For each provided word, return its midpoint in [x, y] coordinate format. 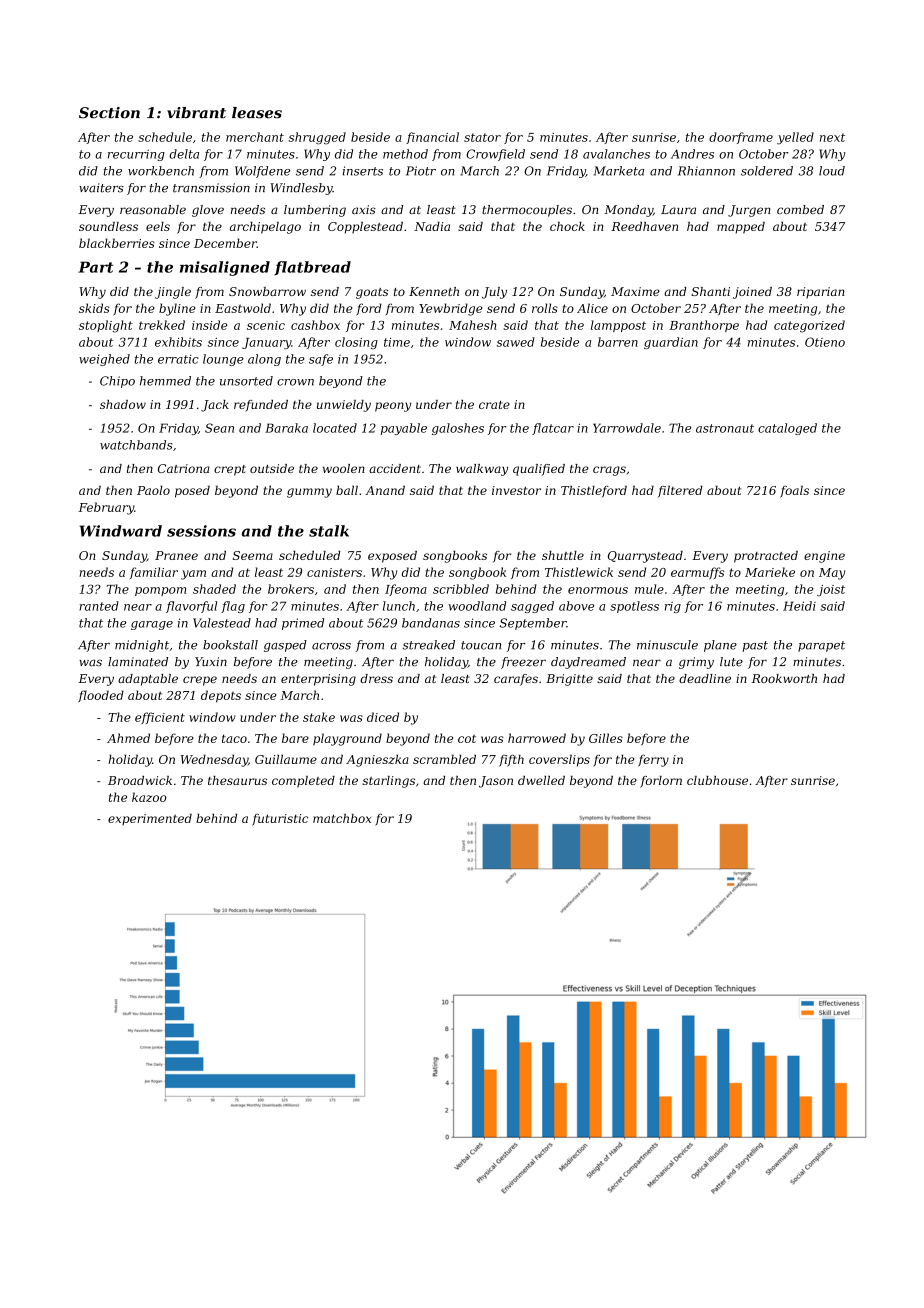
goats [372, 293]
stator [482, 137]
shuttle [563, 555]
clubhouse [717, 780]
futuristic [280, 820]
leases [257, 113]
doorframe [741, 138]
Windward [120, 531]
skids [94, 308]
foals [794, 491]
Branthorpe [704, 326]
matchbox [342, 818]
